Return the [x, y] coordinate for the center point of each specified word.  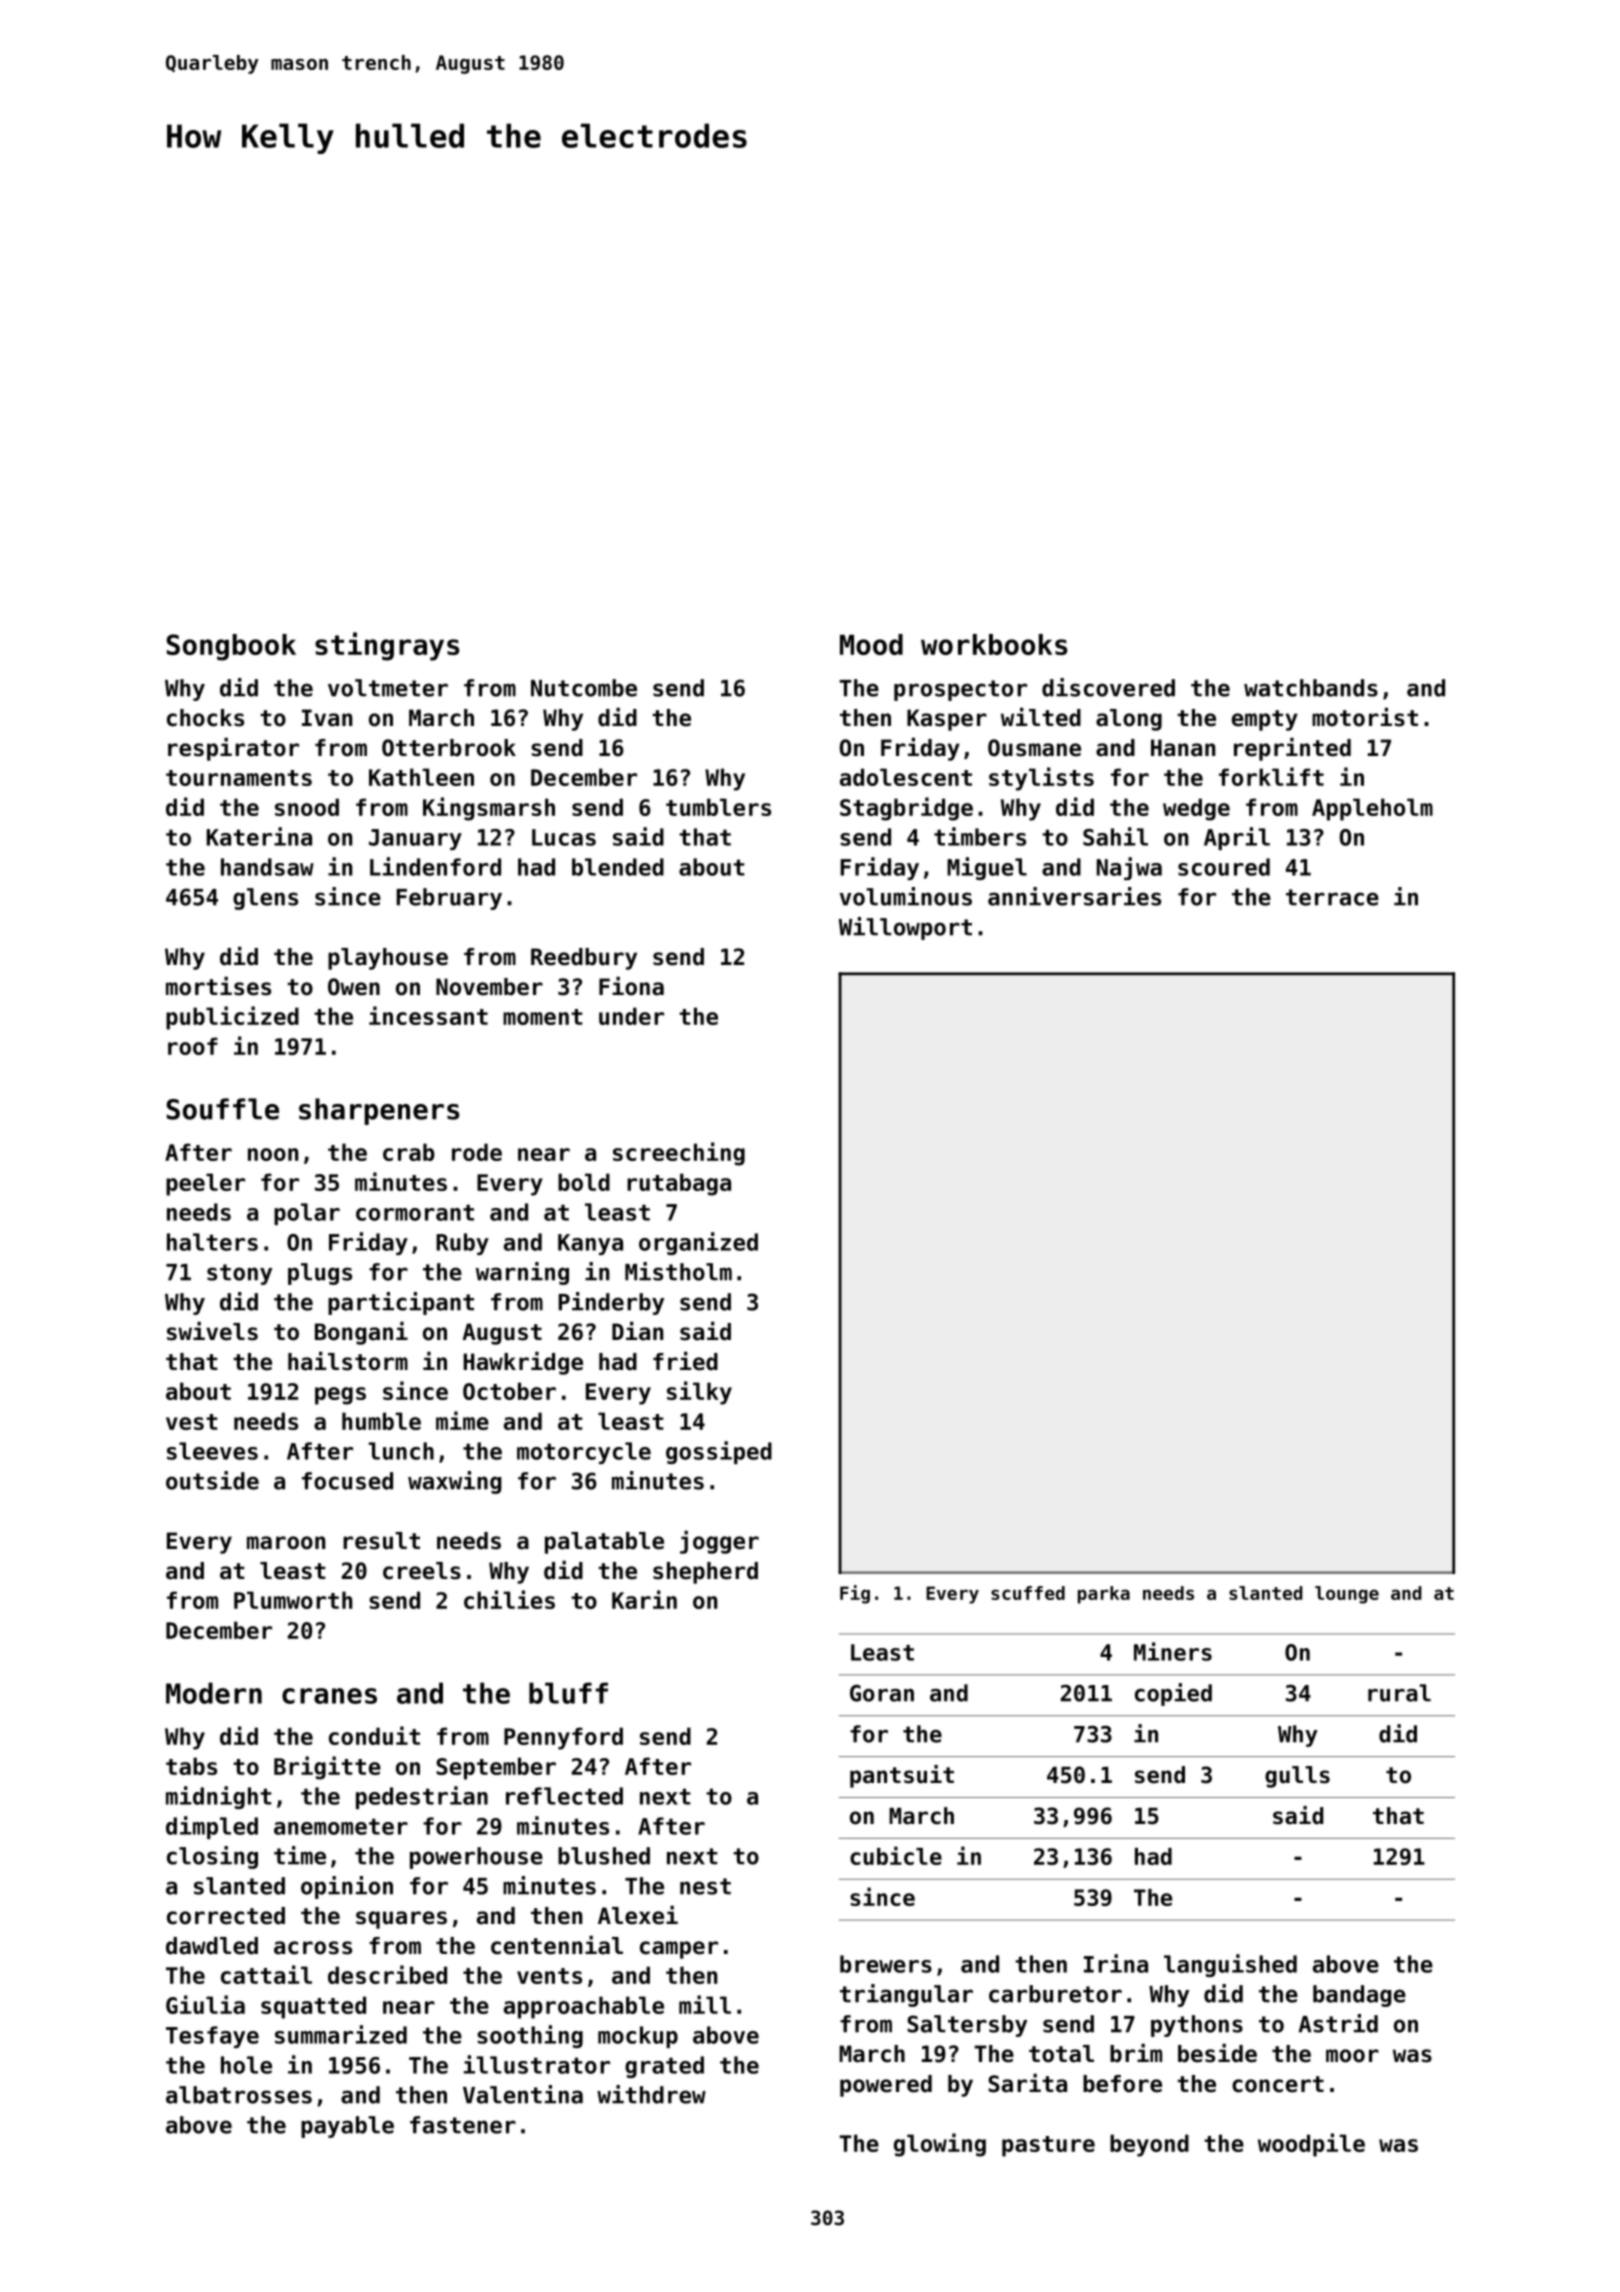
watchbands [1311, 688]
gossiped [719, 1452]
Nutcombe [584, 688]
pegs [340, 1396]
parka [1104, 1595]
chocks [205, 718]
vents [549, 1976]
